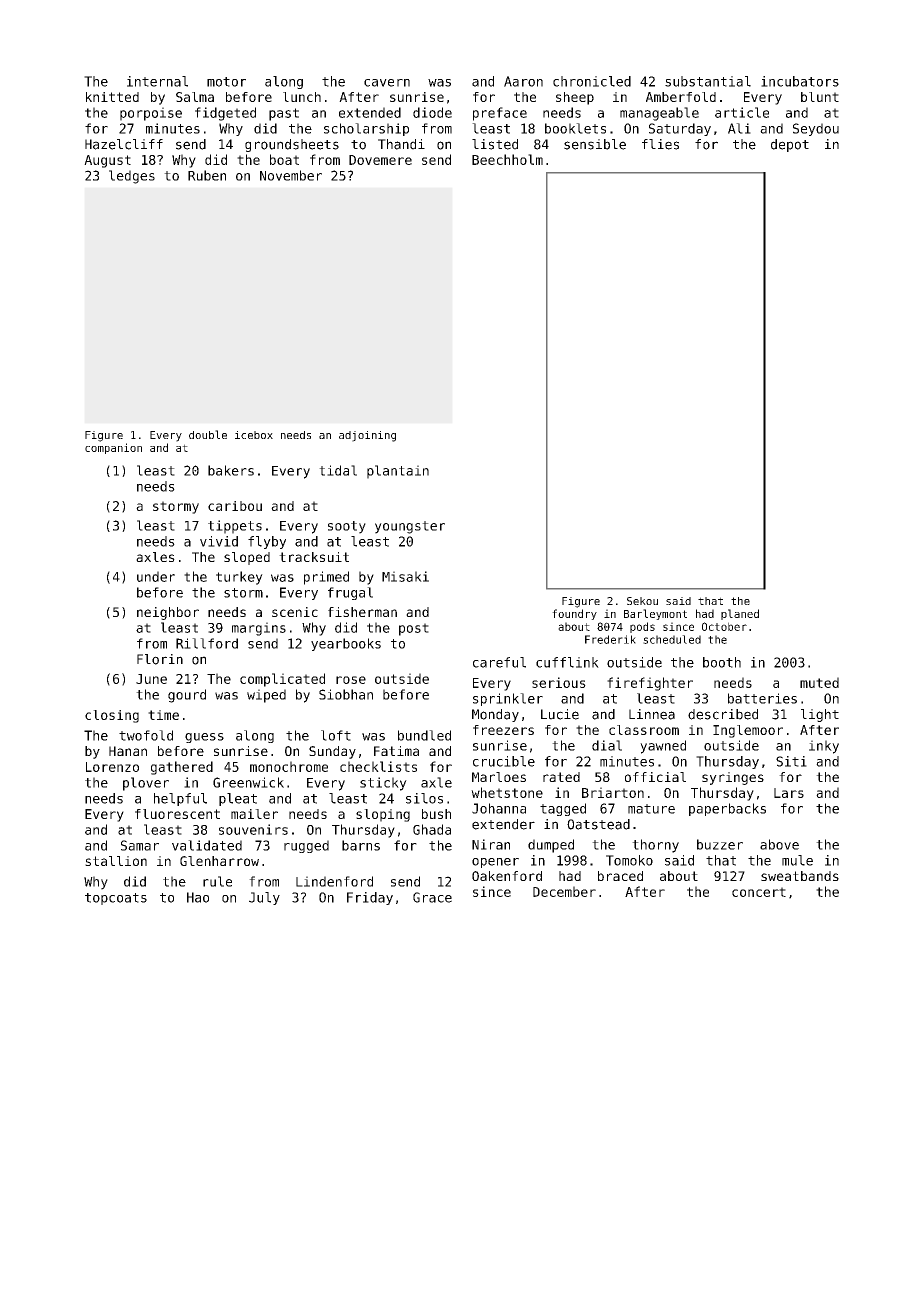 The width and height of the screenshot is (924, 1308). Describe the element at coordinates (592, 81) in the screenshot. I see `chronicled` at that location.
